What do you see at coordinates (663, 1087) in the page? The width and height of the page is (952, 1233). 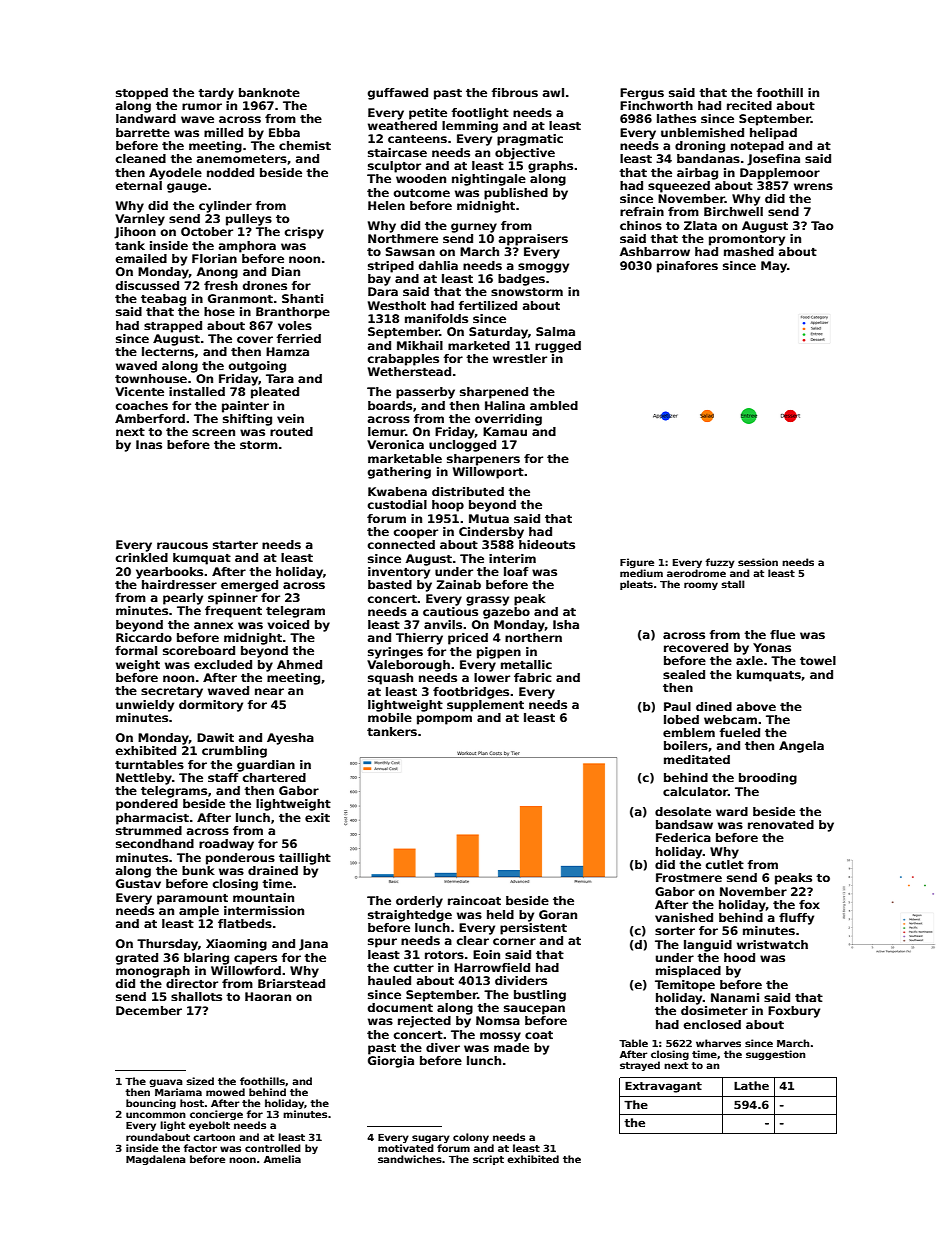 I see `Extravagant` at bounding box center [663, 1087].
